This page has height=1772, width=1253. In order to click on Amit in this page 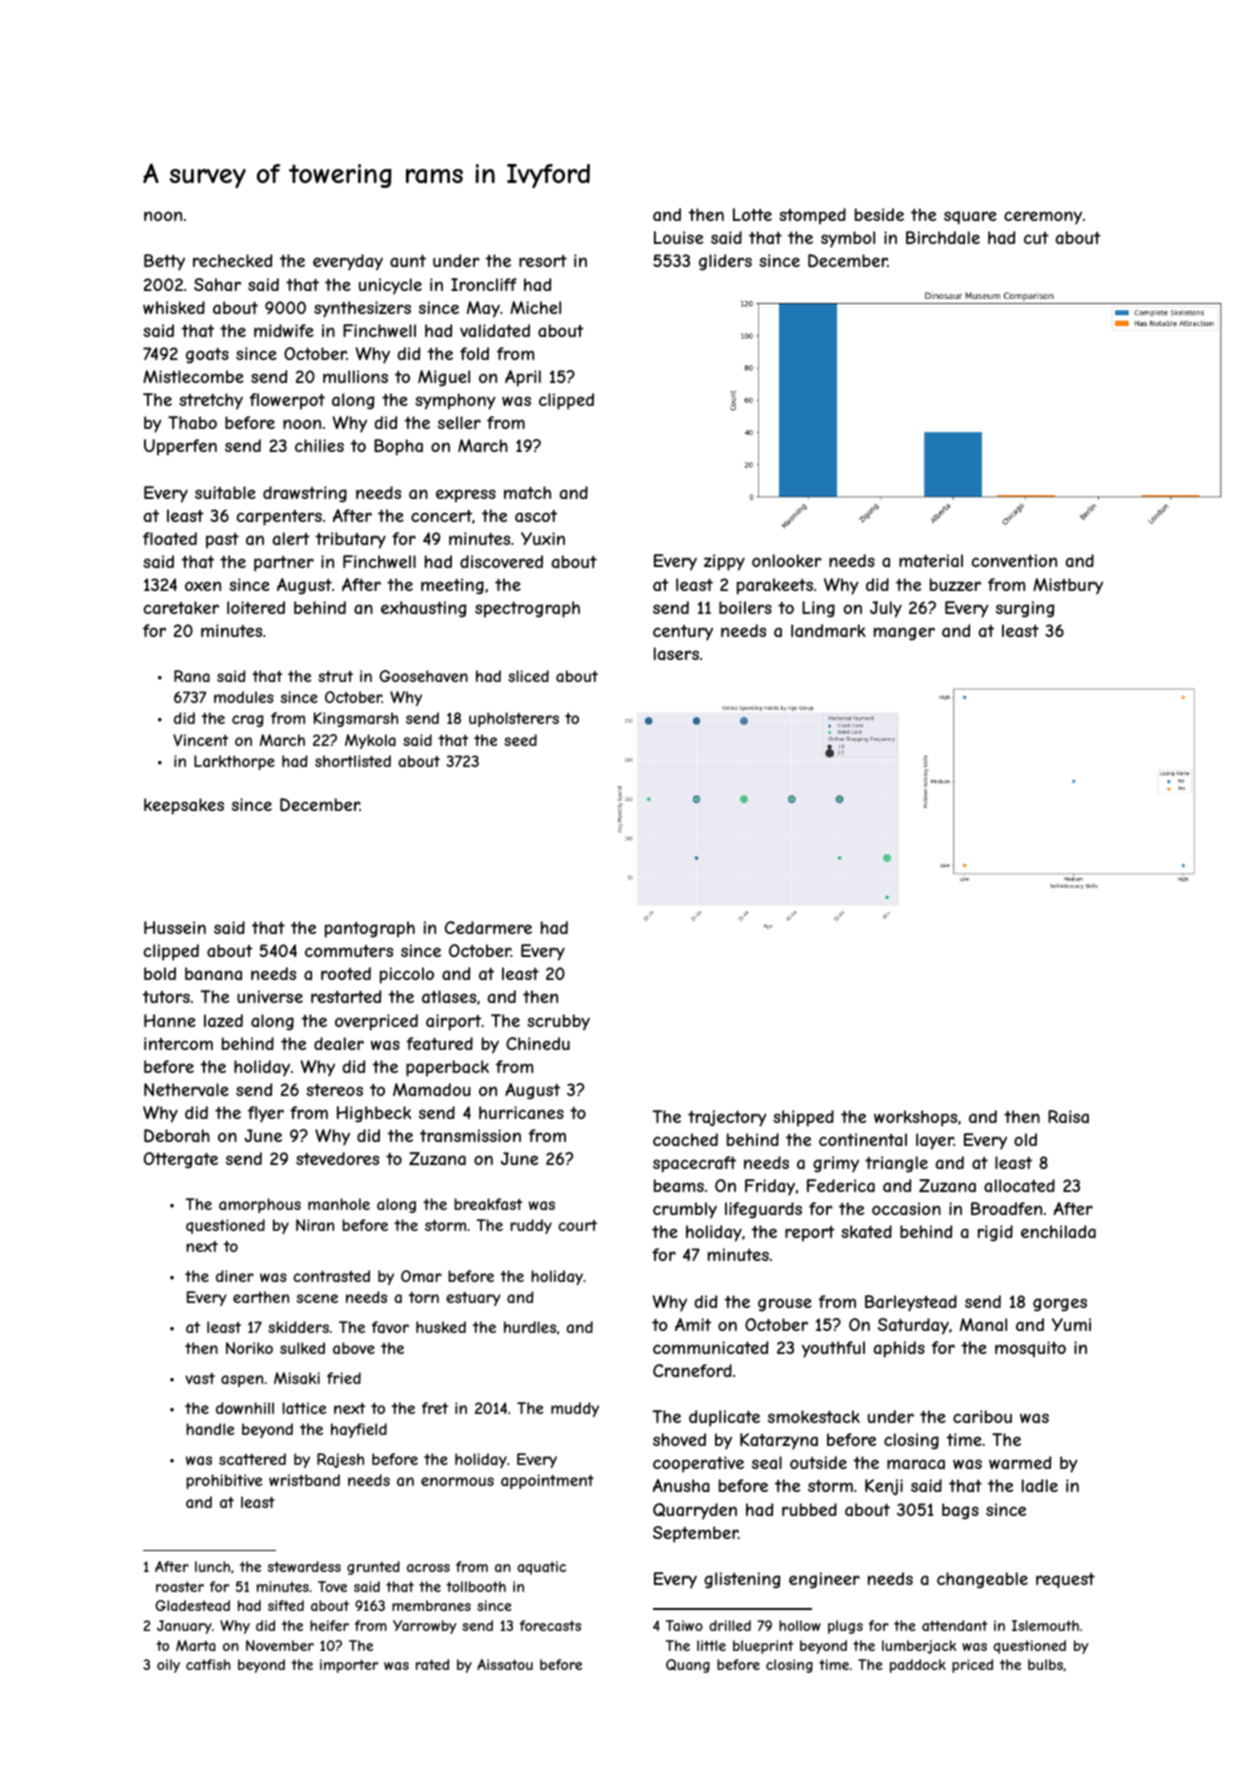, I will do `click(693, 1324)`.
